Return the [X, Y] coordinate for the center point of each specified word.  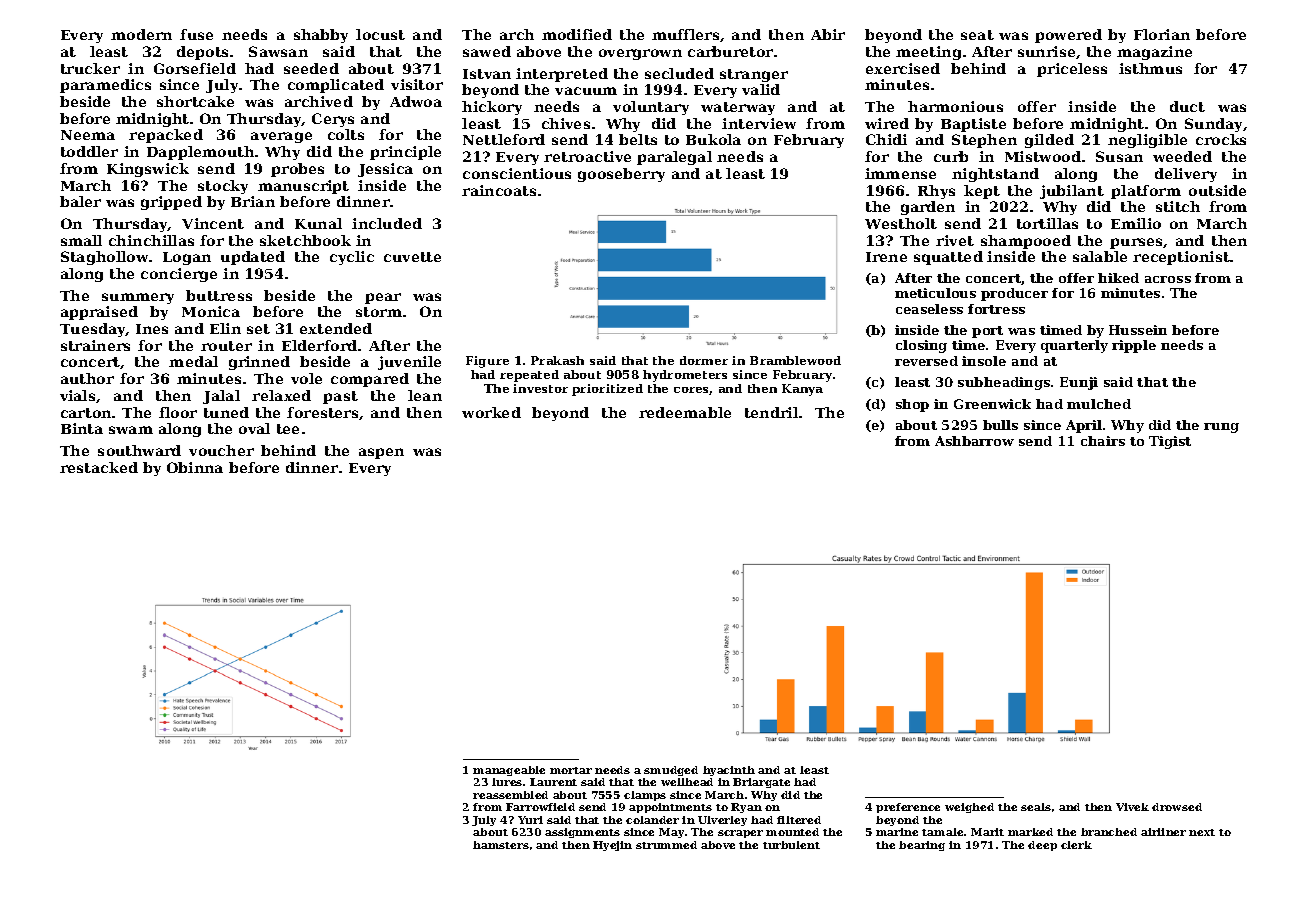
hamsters [501, 845]
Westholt [901, 223]
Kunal [318, 223]
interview [759, 123]
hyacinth [729, 771]
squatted [948, 258]
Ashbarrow [974, 441]
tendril [771, 412]
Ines [152, 329]
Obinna [195, 467]
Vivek [1132, 807]
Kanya [802, 390]
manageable [509, 771]
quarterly [1074, 346]
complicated [336, 86]
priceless [1072, 70]
